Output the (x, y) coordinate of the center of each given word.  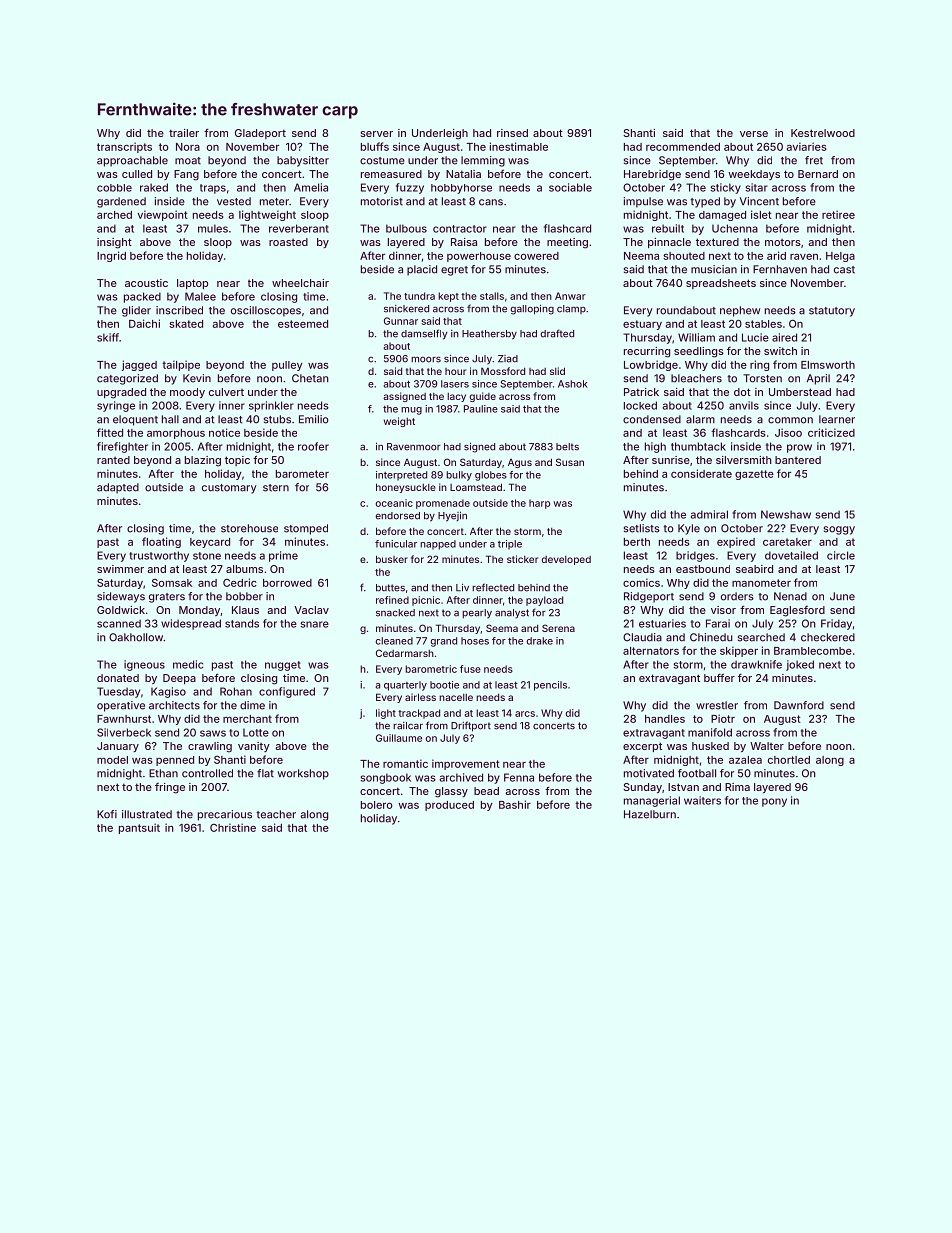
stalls (492, 296)
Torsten (762, 378)
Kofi (107, 814)
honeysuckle (406, 488)
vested (234, 201)
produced (449, 806)
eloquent (135, 420)
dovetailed (791, 555)
